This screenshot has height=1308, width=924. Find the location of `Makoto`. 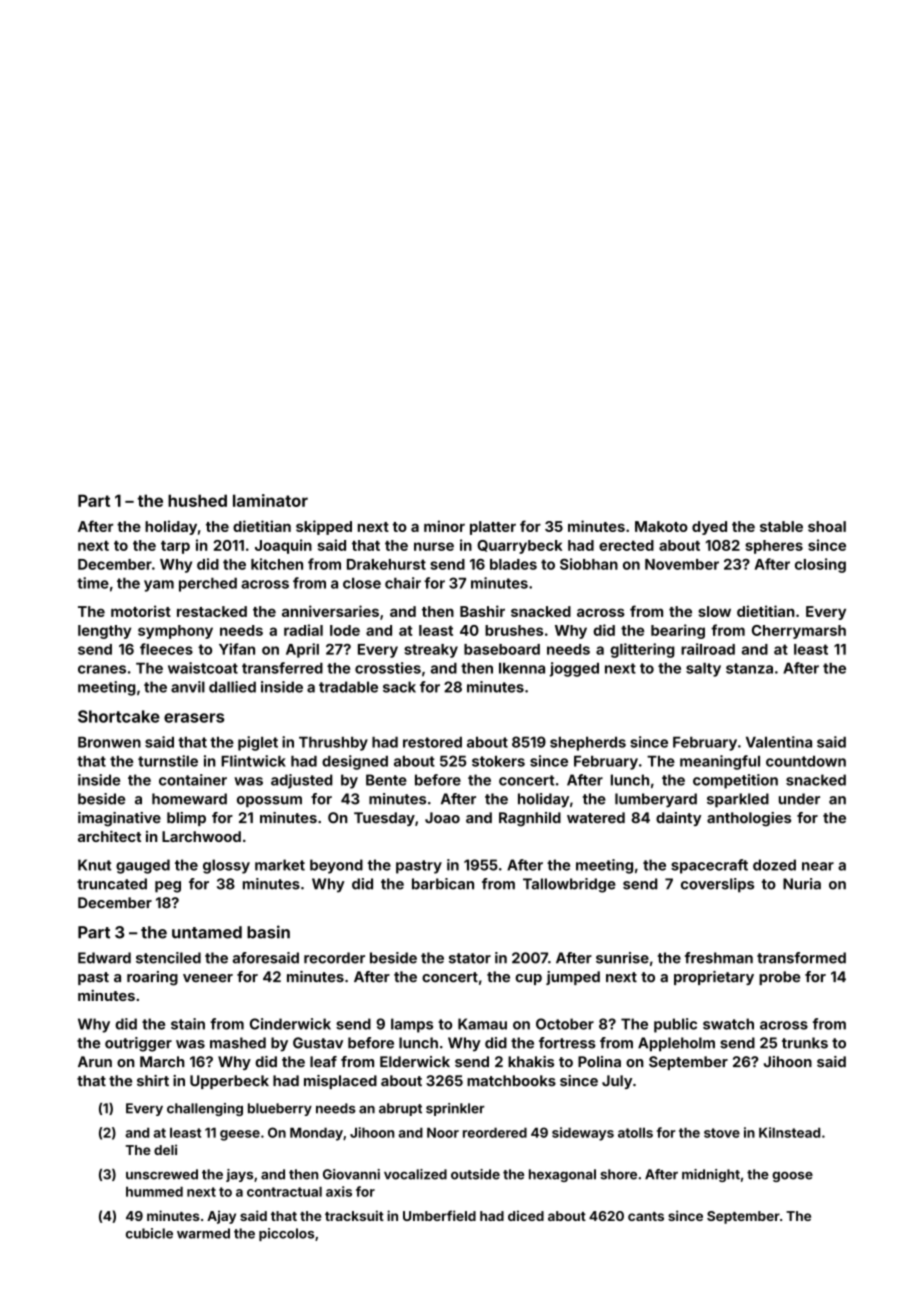

Makoto is located at coordinates (661, 526).
